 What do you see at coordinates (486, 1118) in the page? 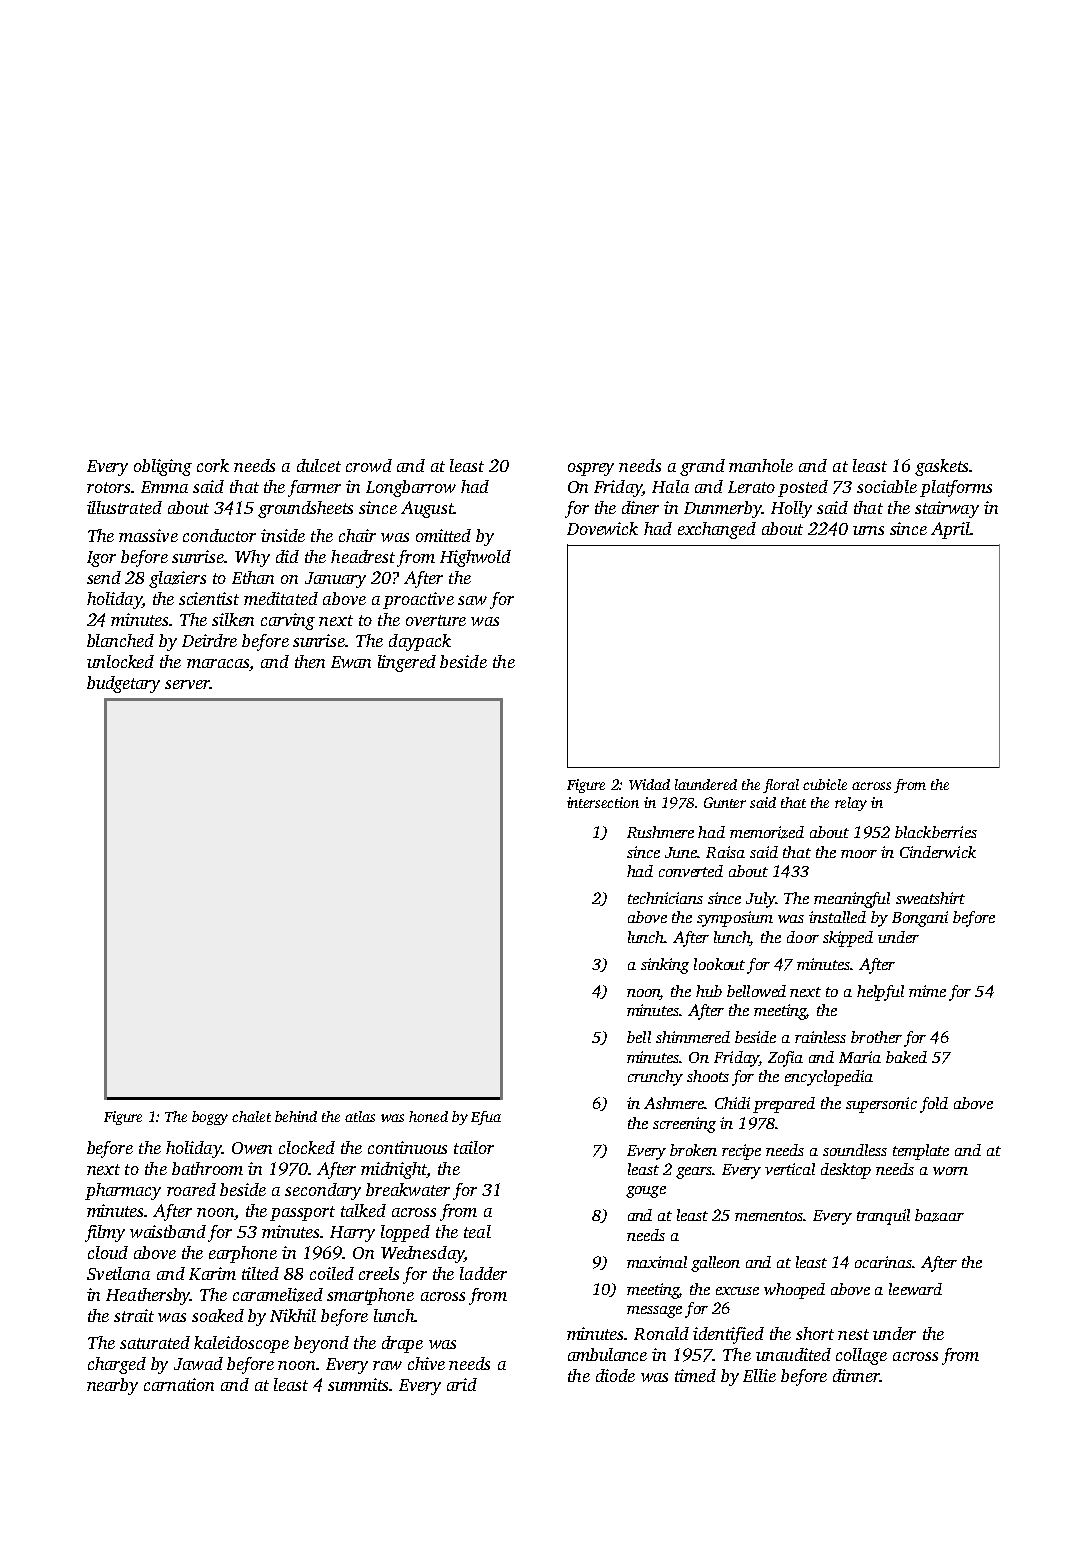
I see `Efua` at bounding box center [486, 1118].
